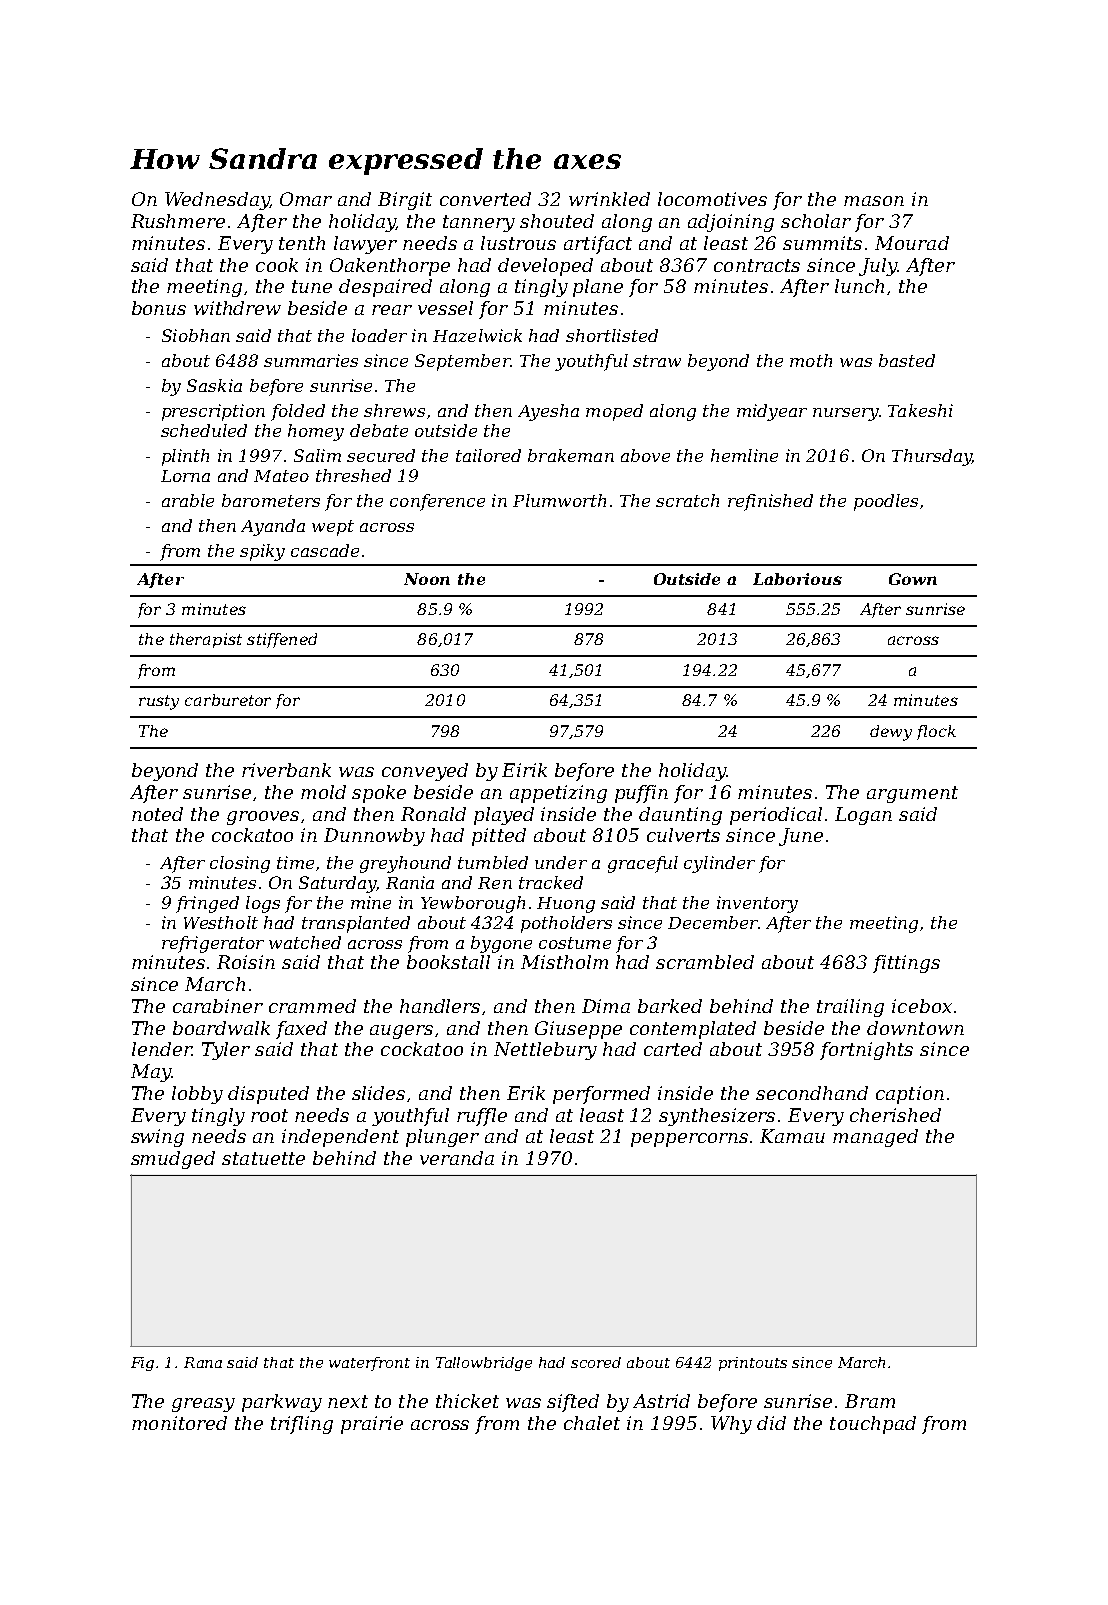 This image has width=1108, height=1605. Describe the element at coordinates (912, 243) in the image. I see `Mourad` at that location.
